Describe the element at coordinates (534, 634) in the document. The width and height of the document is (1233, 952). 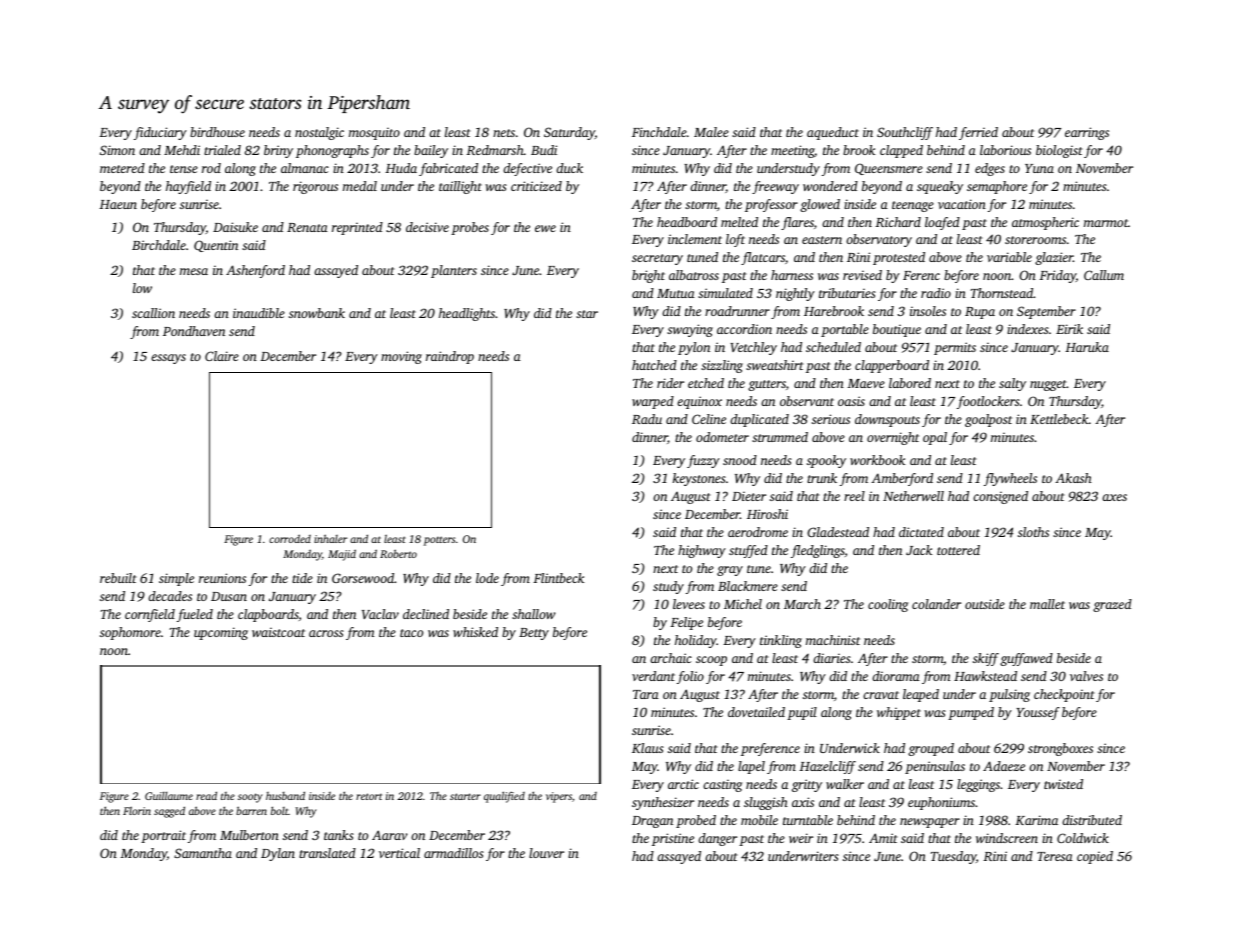
I see `Betty` at that location.
